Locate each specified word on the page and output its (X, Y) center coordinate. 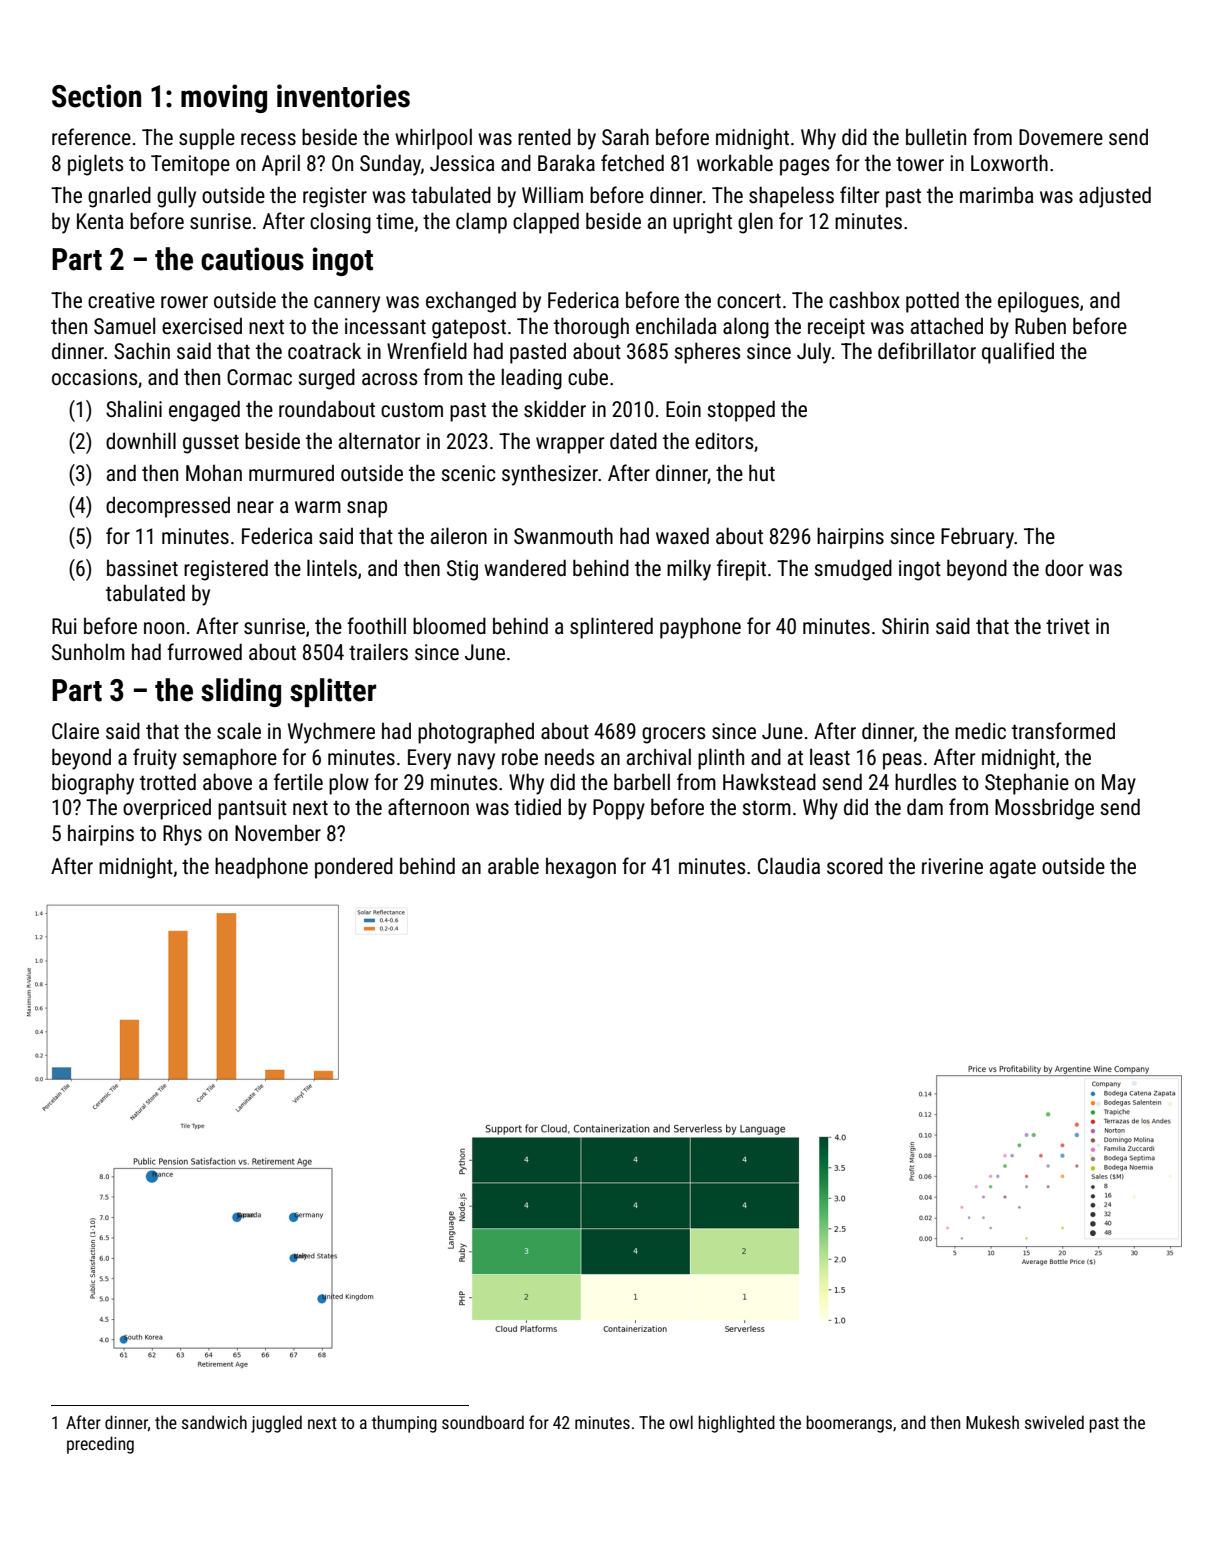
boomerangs (849, 1424)
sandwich (214, 1422)
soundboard (483, 1422)
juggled (276, 1424)
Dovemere (1061, 137)
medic (980, 730)
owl (681, 1422)
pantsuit (252, 809)
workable (735, 162)
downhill (141, 440)
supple (207, 139)
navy (476, 761)
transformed (1063, 730)
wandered (525, 567)
